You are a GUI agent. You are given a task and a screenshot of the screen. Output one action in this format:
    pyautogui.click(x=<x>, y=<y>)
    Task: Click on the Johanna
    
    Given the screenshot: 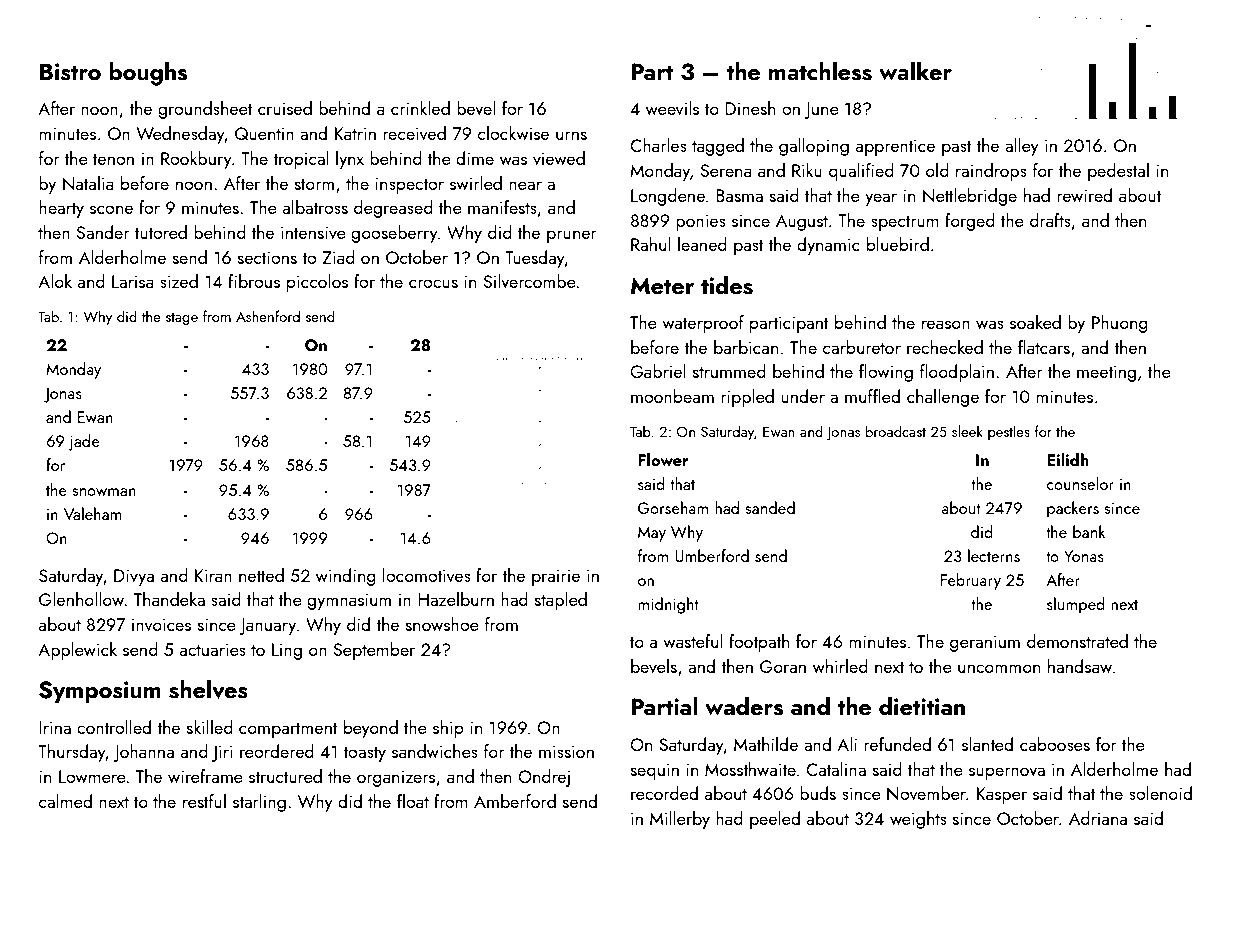 What is the action you would take?
    pyautogui.click(x=143, y=753)
